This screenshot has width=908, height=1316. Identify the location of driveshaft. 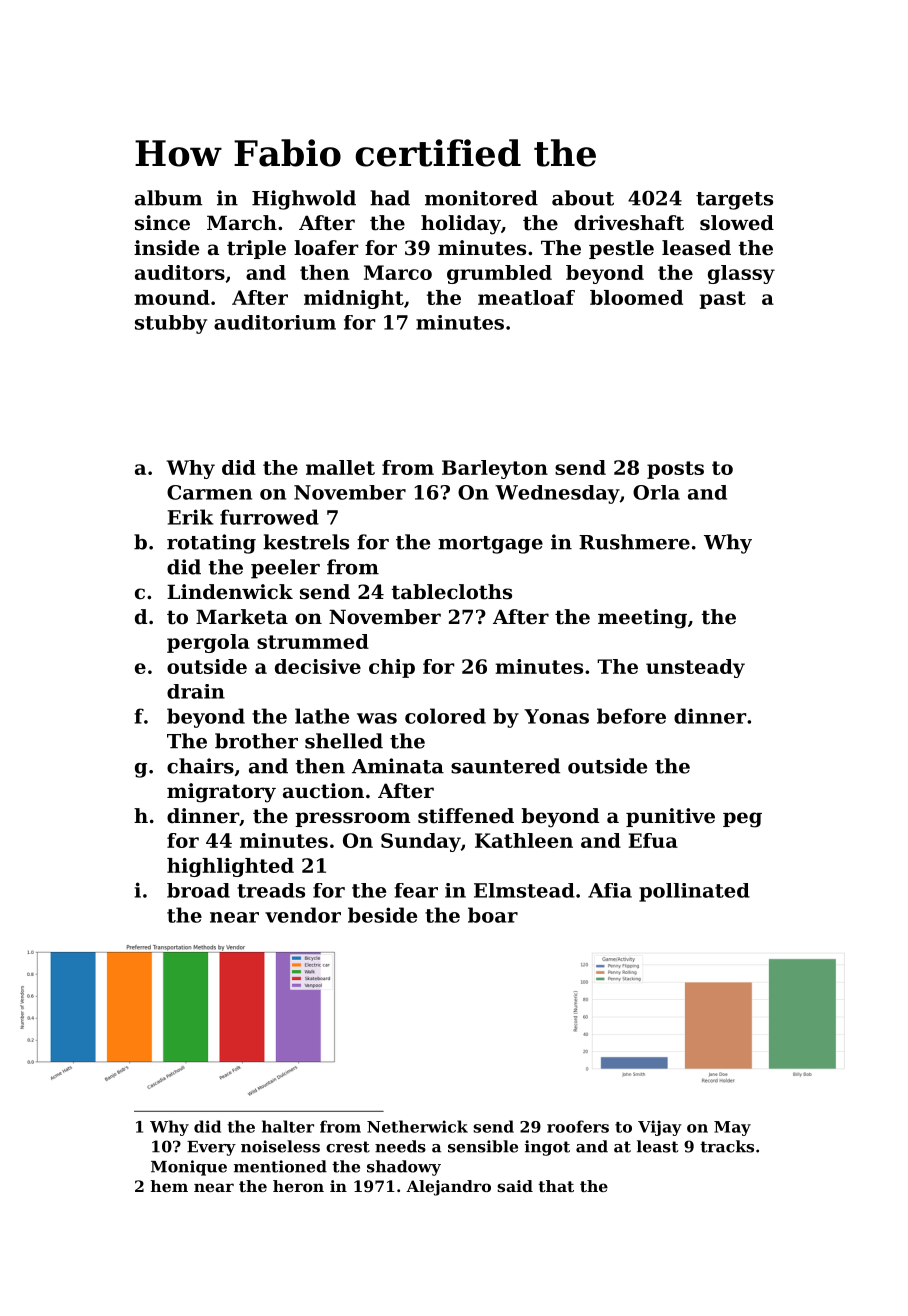
(629, 223).
